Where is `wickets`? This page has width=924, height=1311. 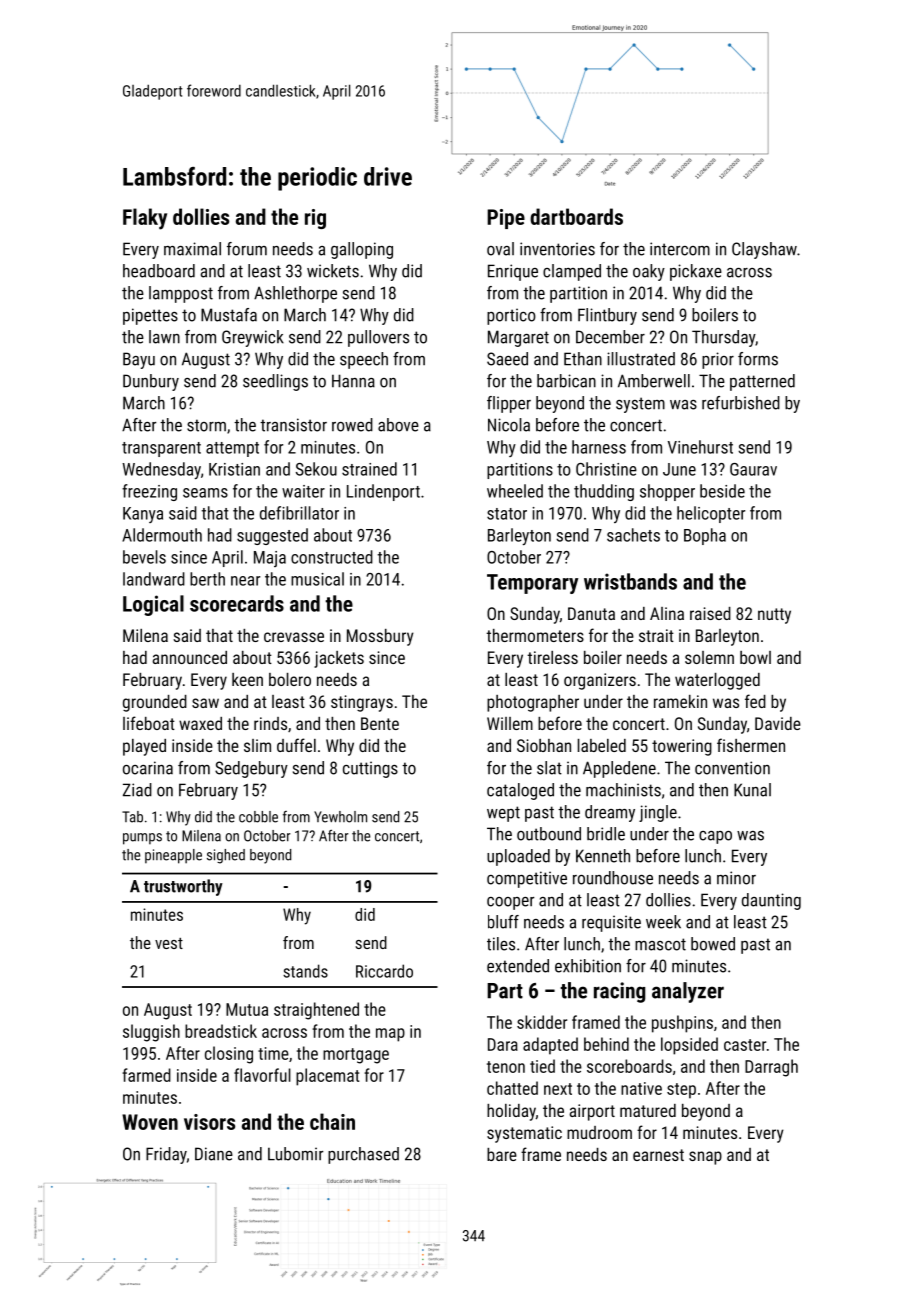 wickets is located at coordinates (333, 271).
